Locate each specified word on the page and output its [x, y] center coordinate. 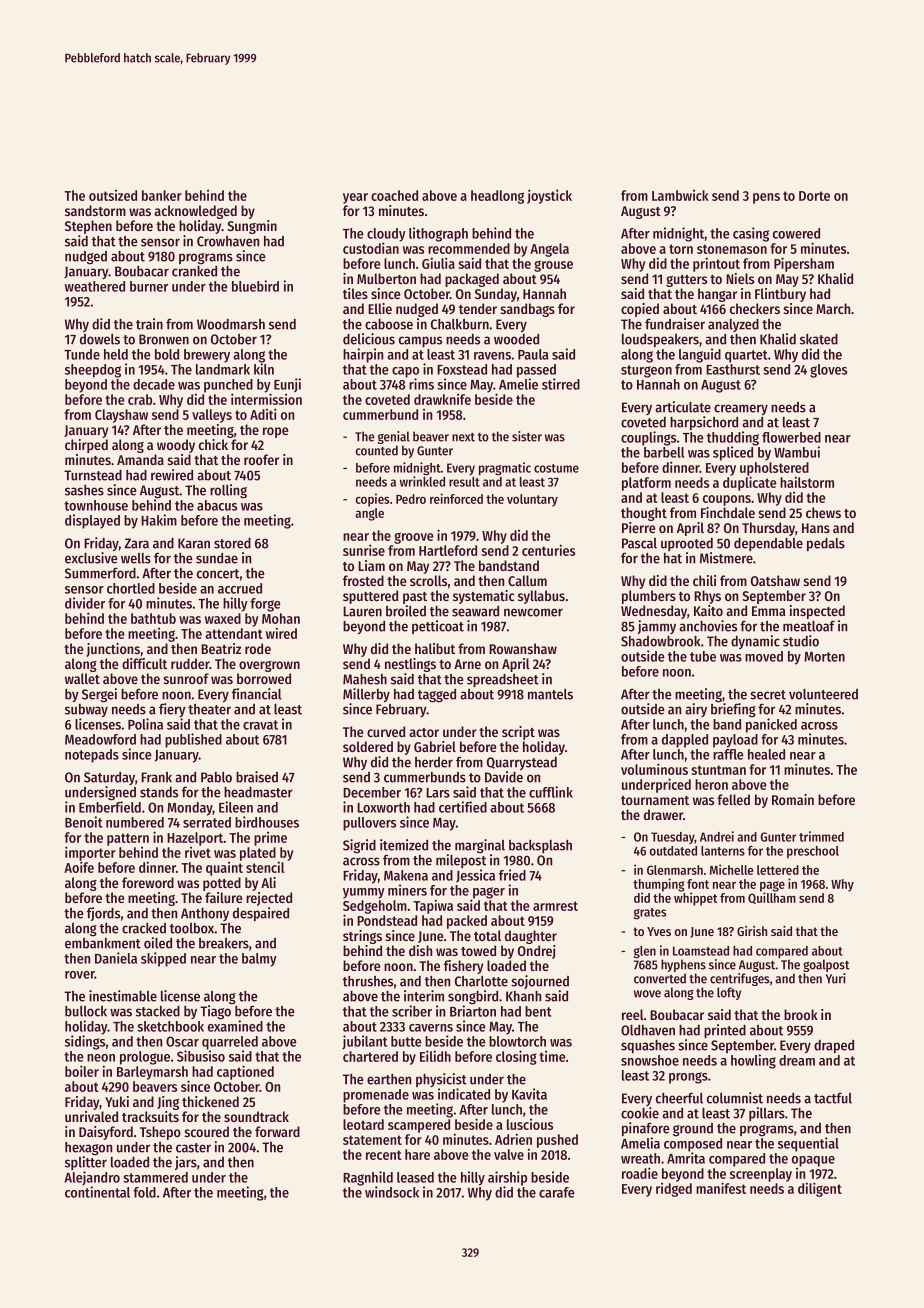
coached [394, 195]
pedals [826, 544]
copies [372, 500]
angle [369, 514]
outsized [113, 195]
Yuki [117, 1101]
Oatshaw [775, 580]
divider [85, 603]
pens [766, 198]
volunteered [823, 694]
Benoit [83, 822]
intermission [266, 399]
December [372, 792]
